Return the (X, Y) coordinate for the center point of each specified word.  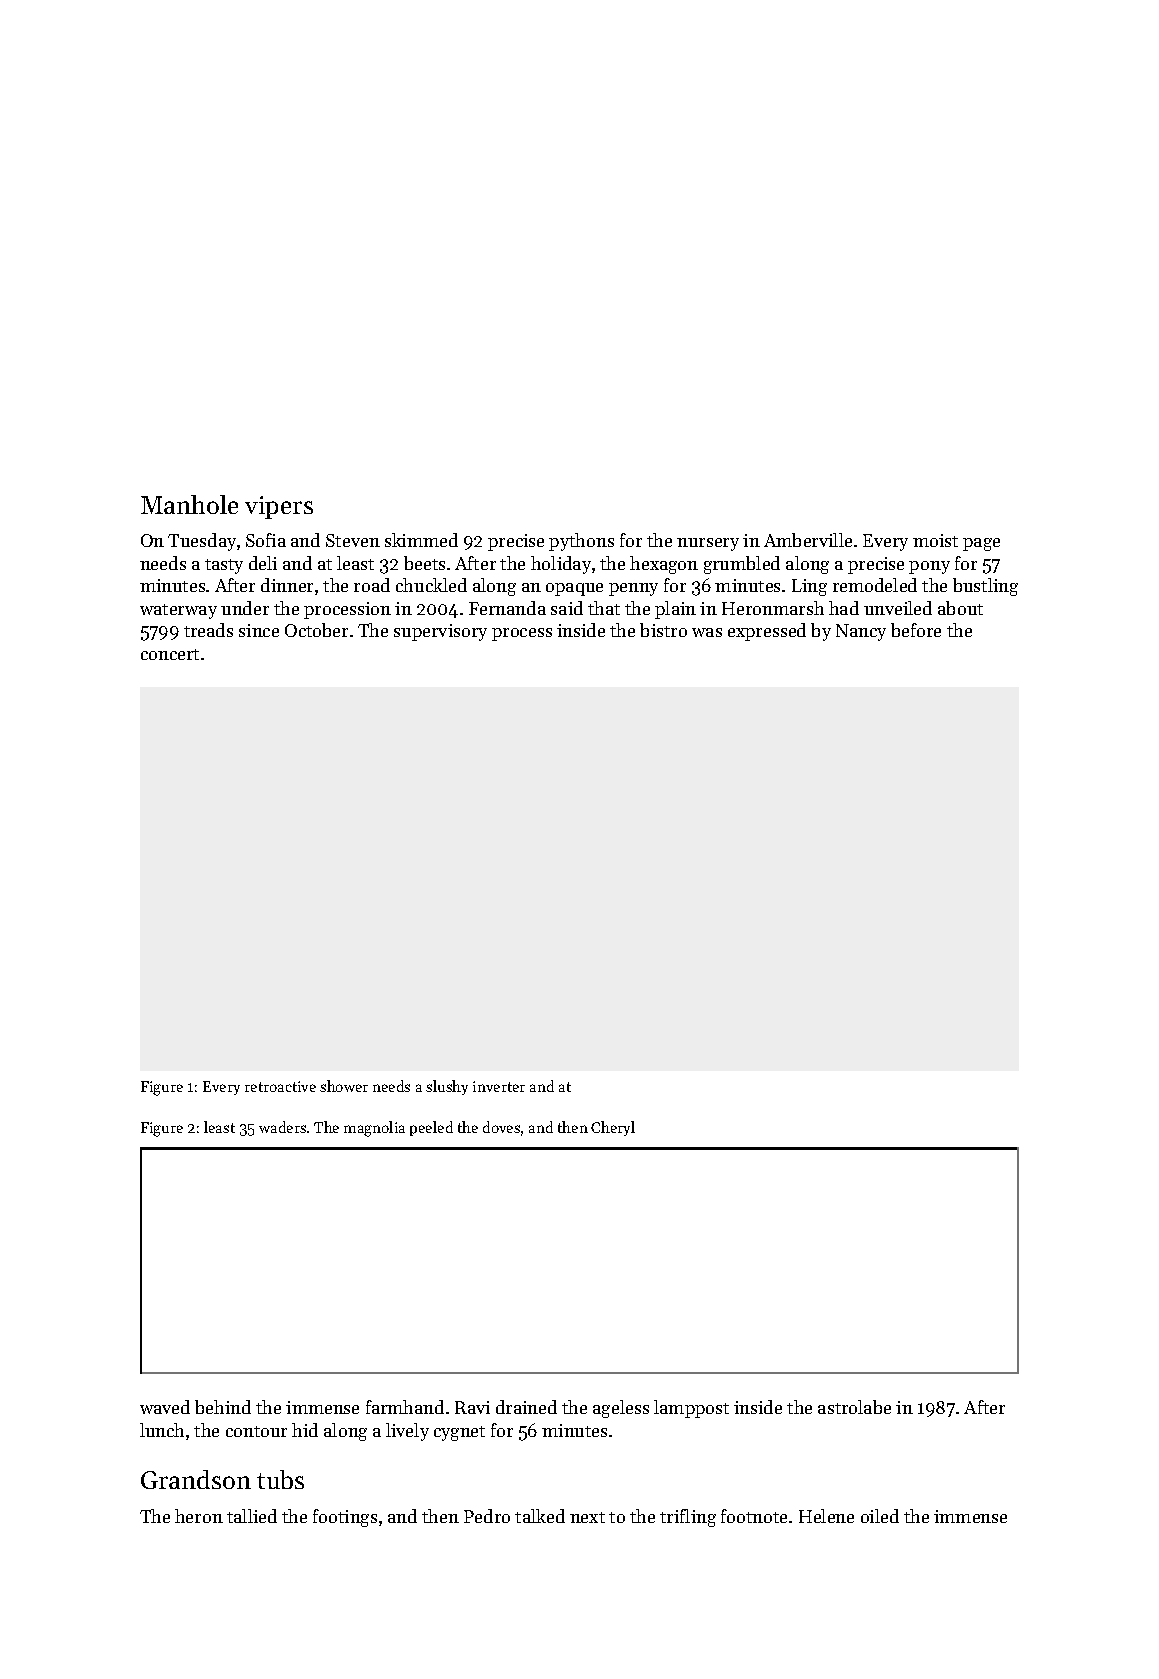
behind (223, 1407)
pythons (581, 542)
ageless (621, 1409)
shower (344, 1086)
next (587, 1517)
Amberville (808, 540)
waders (282, 1127)
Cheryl (613, 1128)
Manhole (189, 504)
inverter (499, 1086)
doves (501, 1127)
